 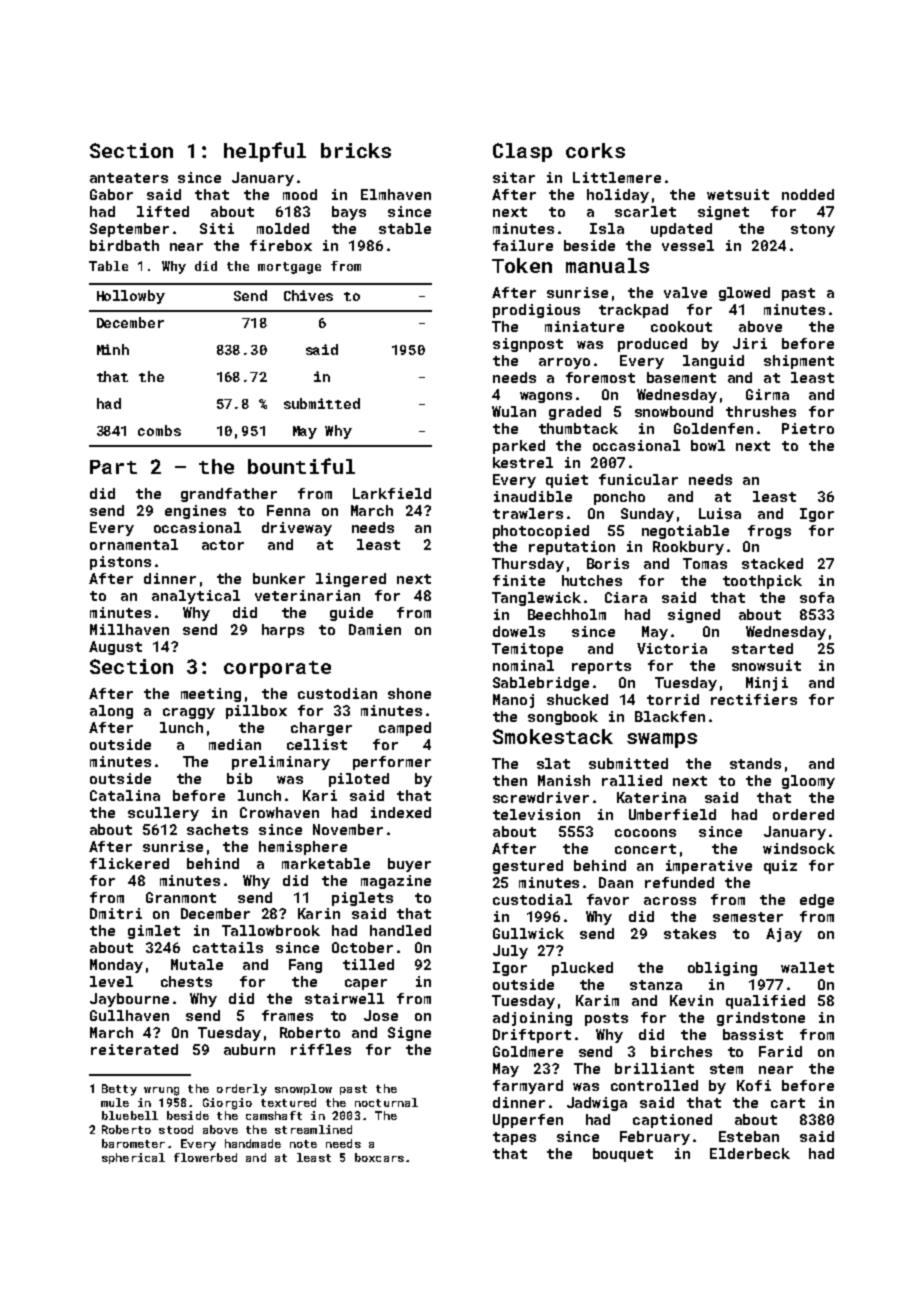 What do you see at coordinates (229, 495) in the document?
I see `grandfather` at bounding box center [229, 495].
